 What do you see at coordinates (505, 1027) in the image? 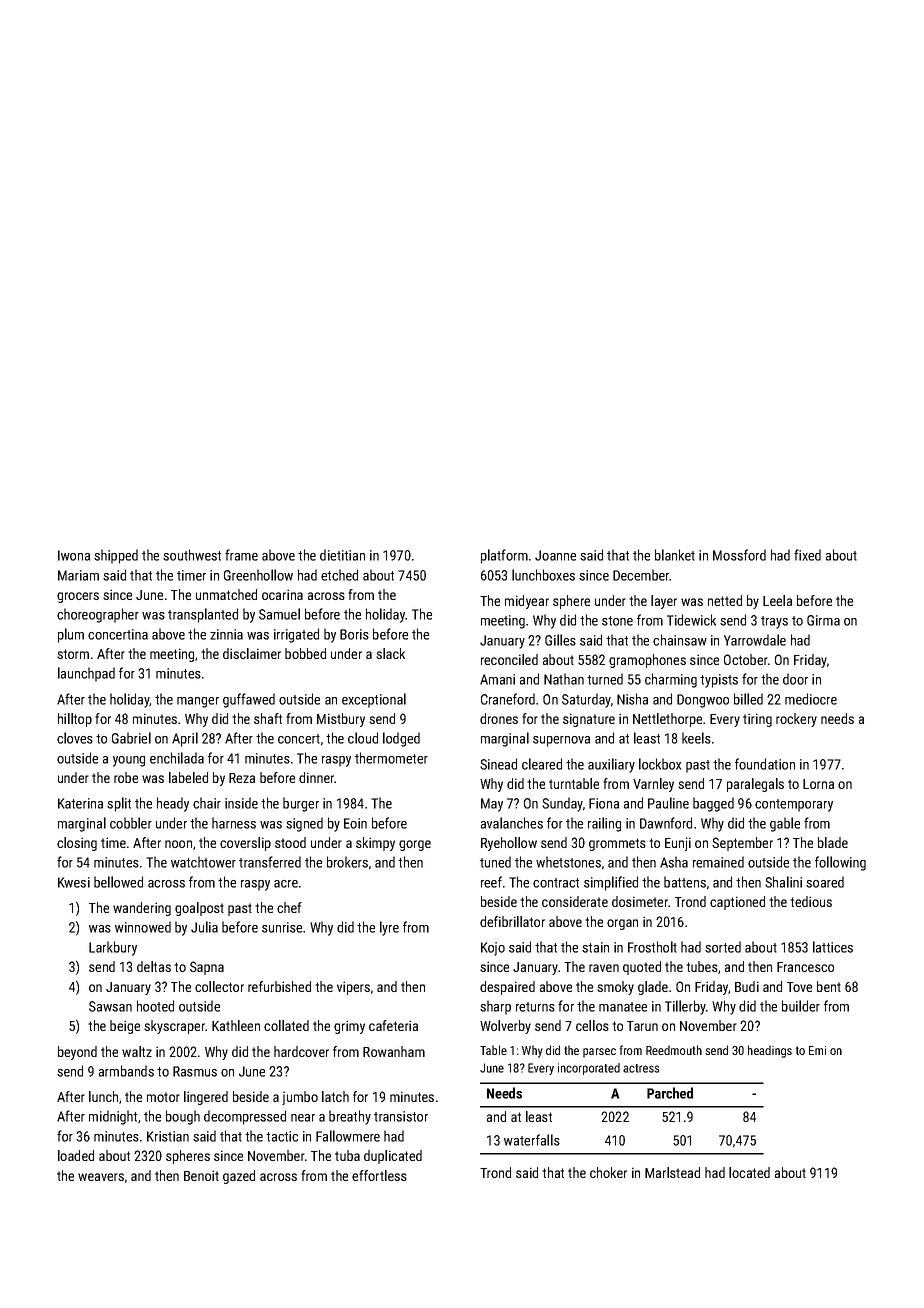
I see `Wolverby` at bounding box center [505, 1027].
